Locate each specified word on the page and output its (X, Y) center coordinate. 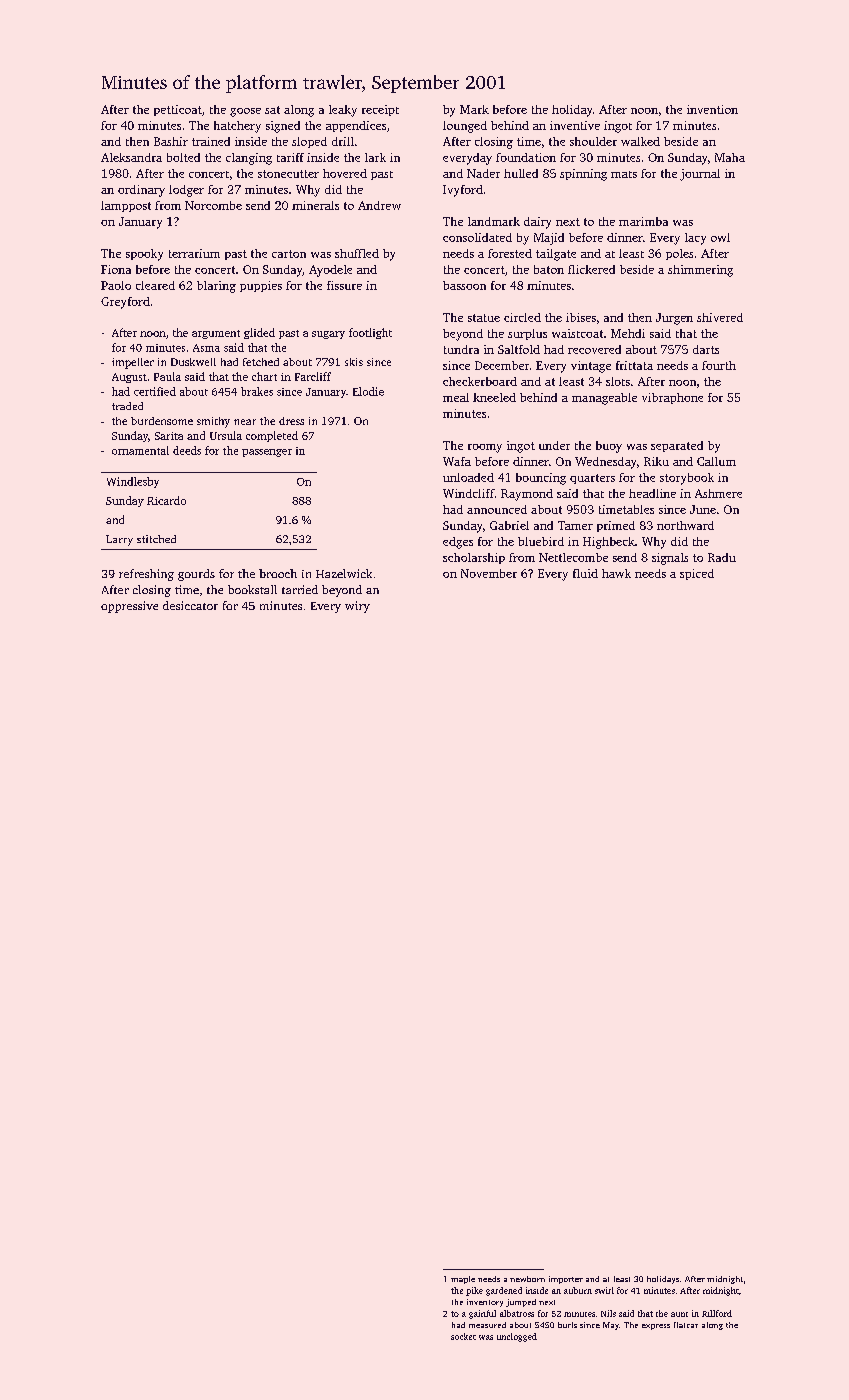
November (489, 573)
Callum (716, 461)
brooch (278, 573)
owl (720, 237)
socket (463, 1336)
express (656, 1327)
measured (487, 1325)
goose (245, 112)
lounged (465, 127)
